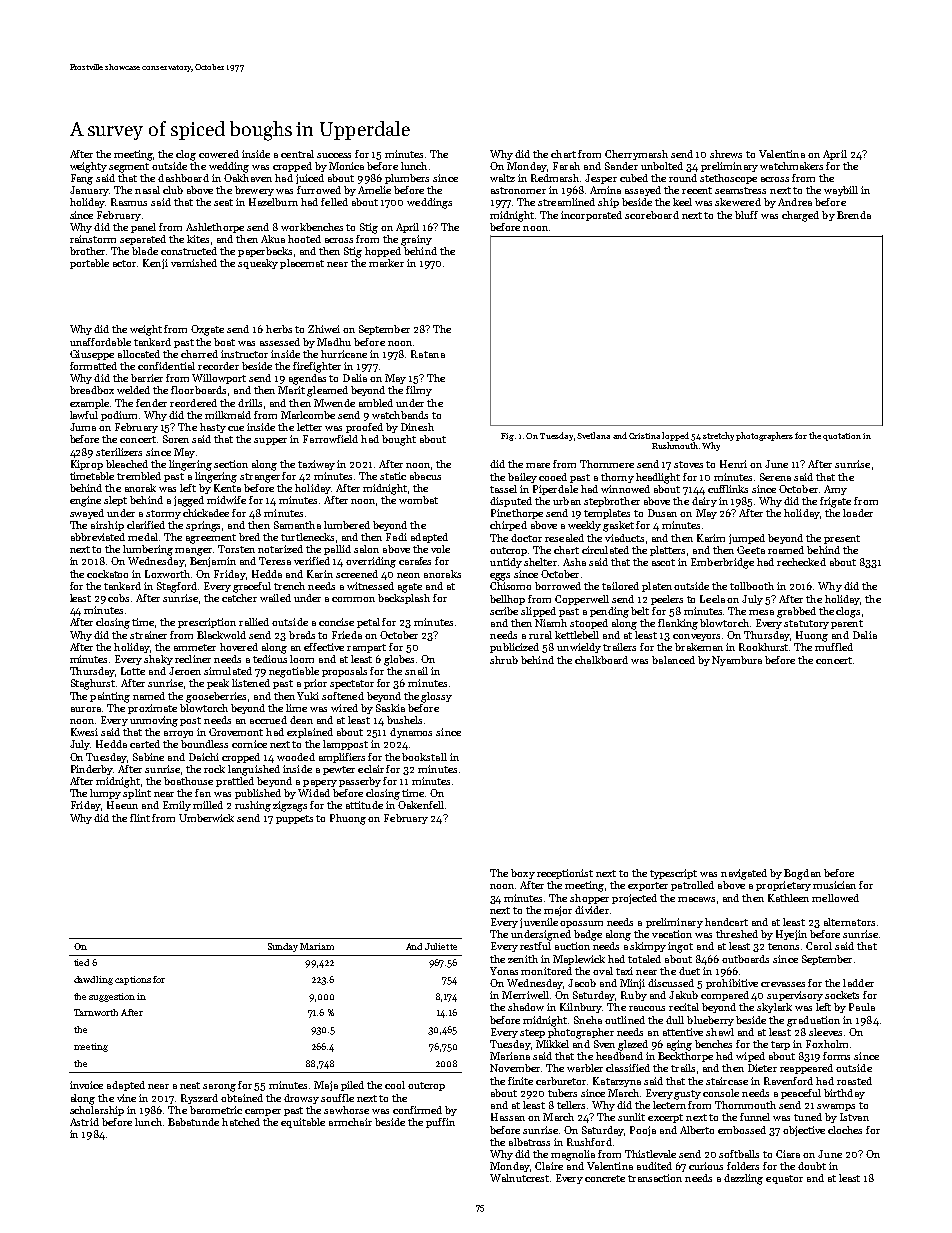 This document has height=1233, width=952. What do you see at coordinates (416, 240) in the document?
I see `grainy` at bounding box center [416, 240].
